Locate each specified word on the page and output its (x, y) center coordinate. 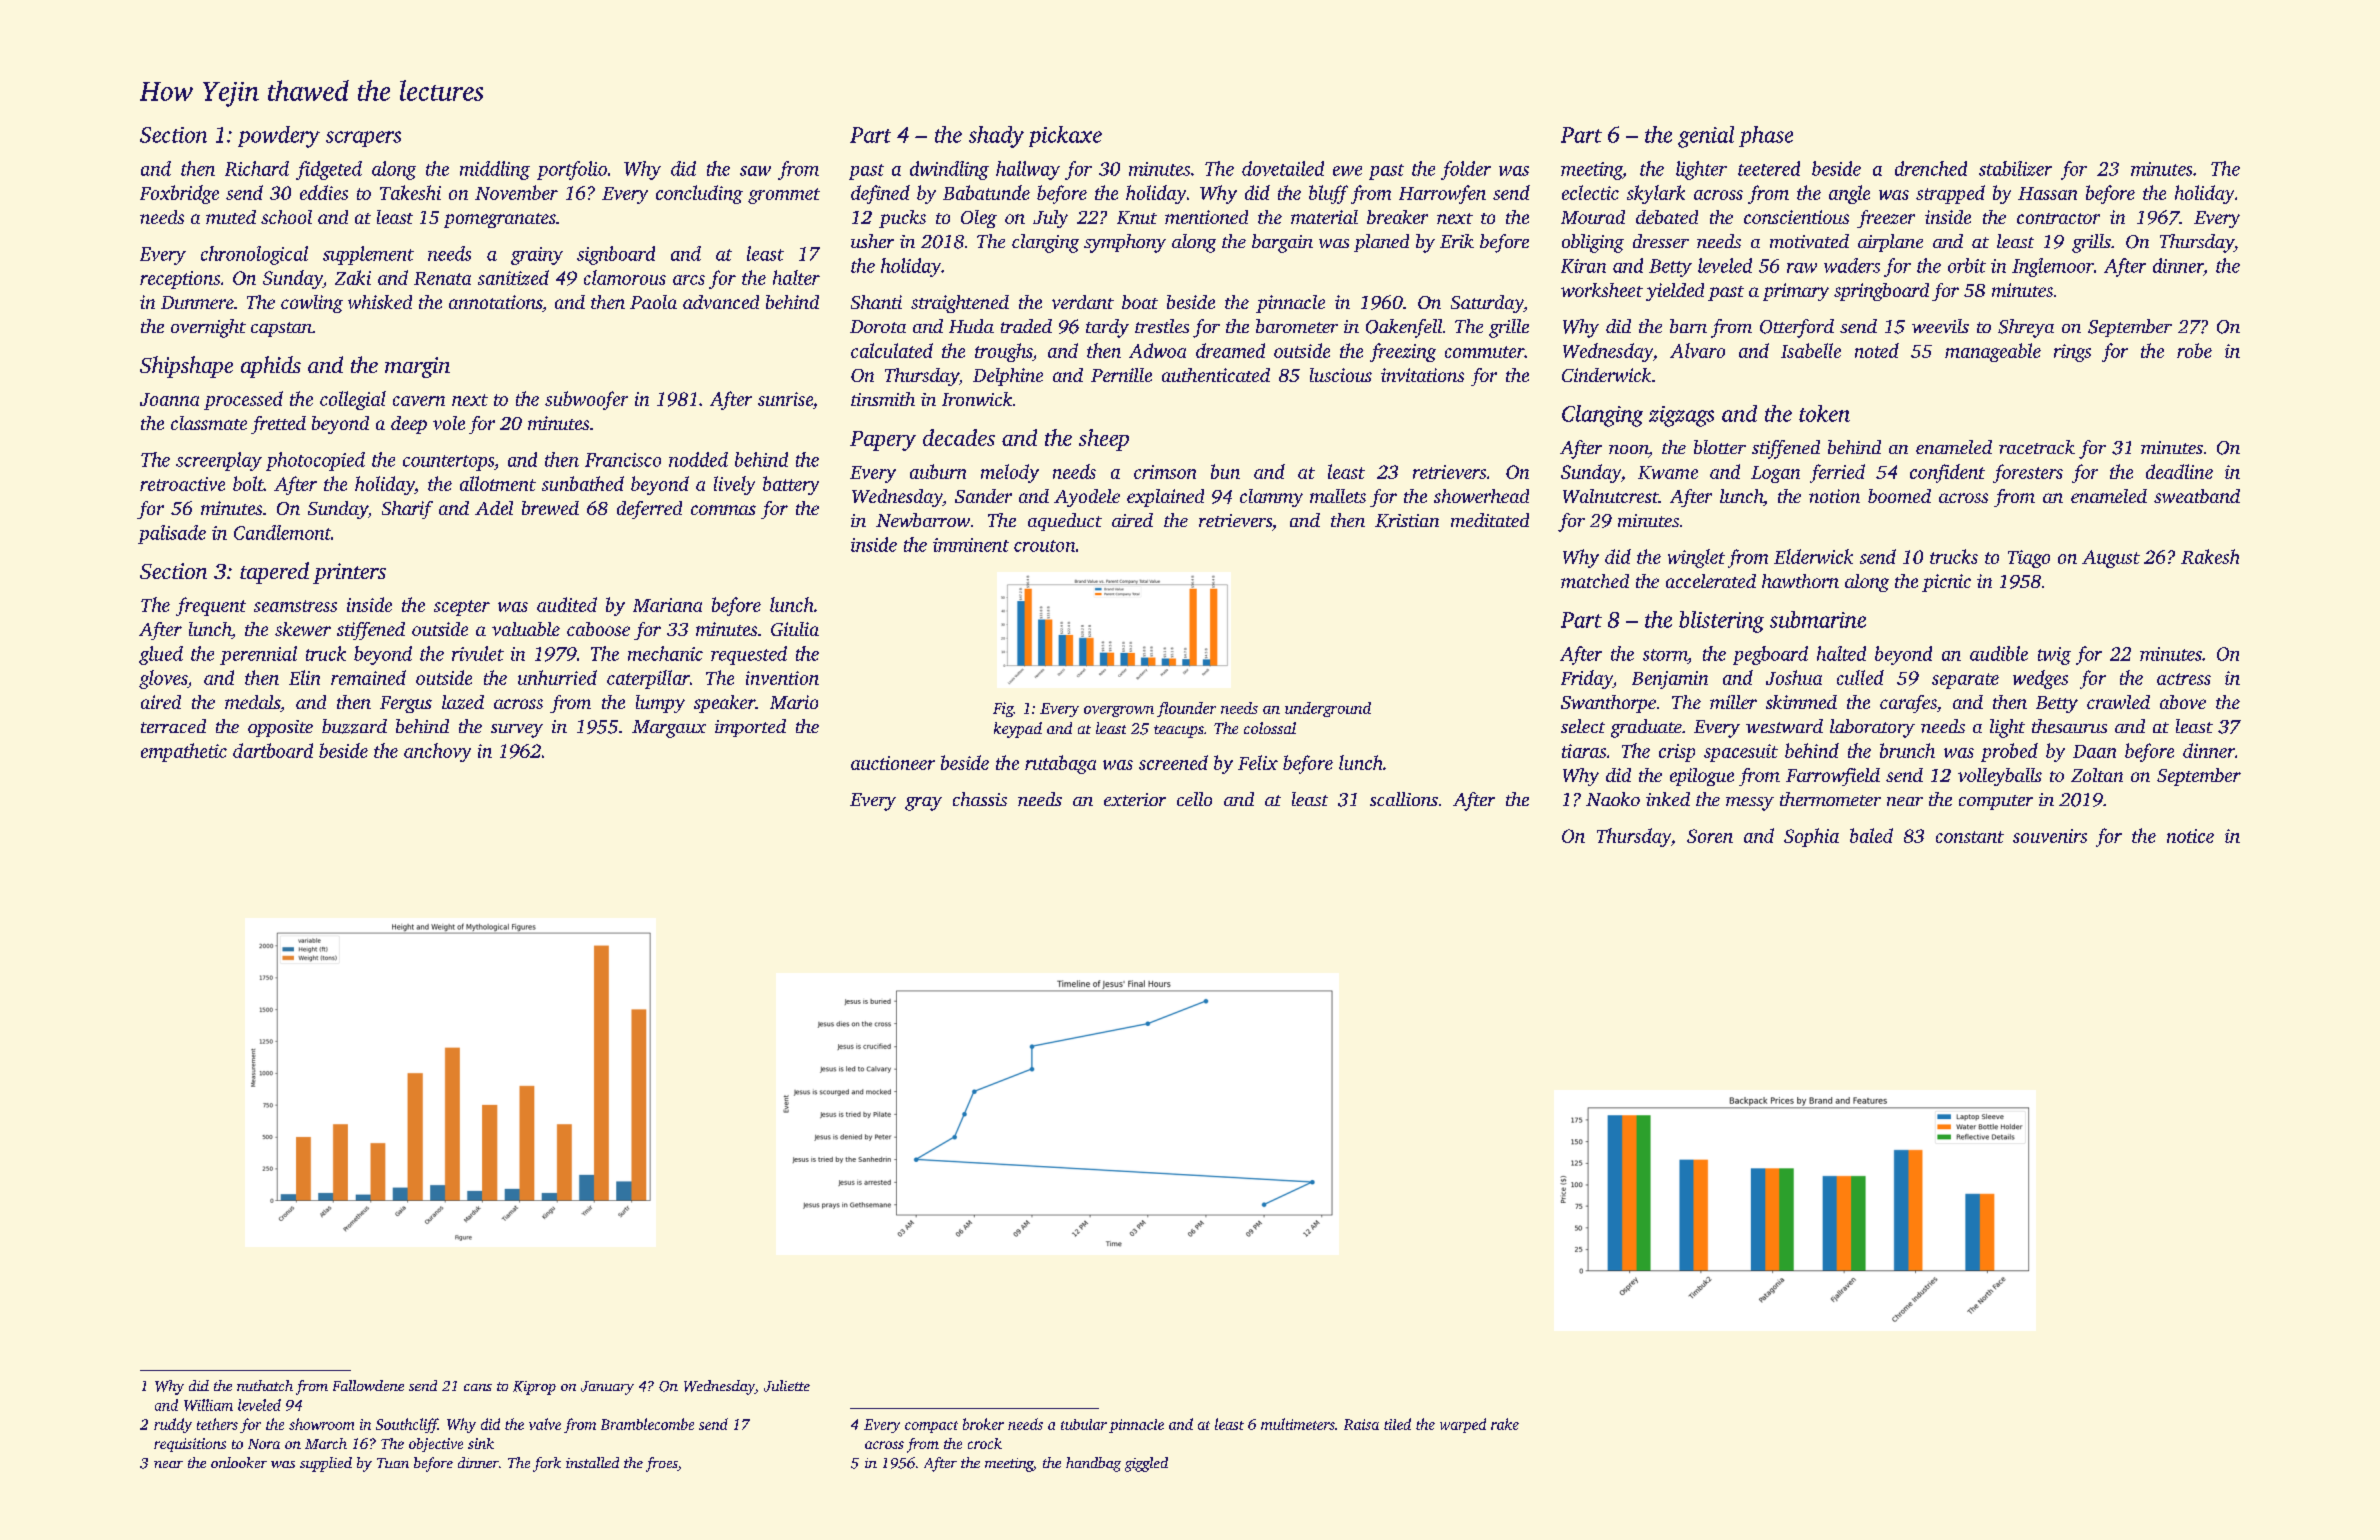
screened (1173, 762)
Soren (1710, 836)
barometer (1297, 326)
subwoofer (586, 400)
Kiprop (534, 1388)
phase (1766, 136)
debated (1667, 217)
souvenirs (2050, 836)
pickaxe (1065, 136)
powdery (279, 137)
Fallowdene (368, 1385)
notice (2190, 836)
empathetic (184, 752)
